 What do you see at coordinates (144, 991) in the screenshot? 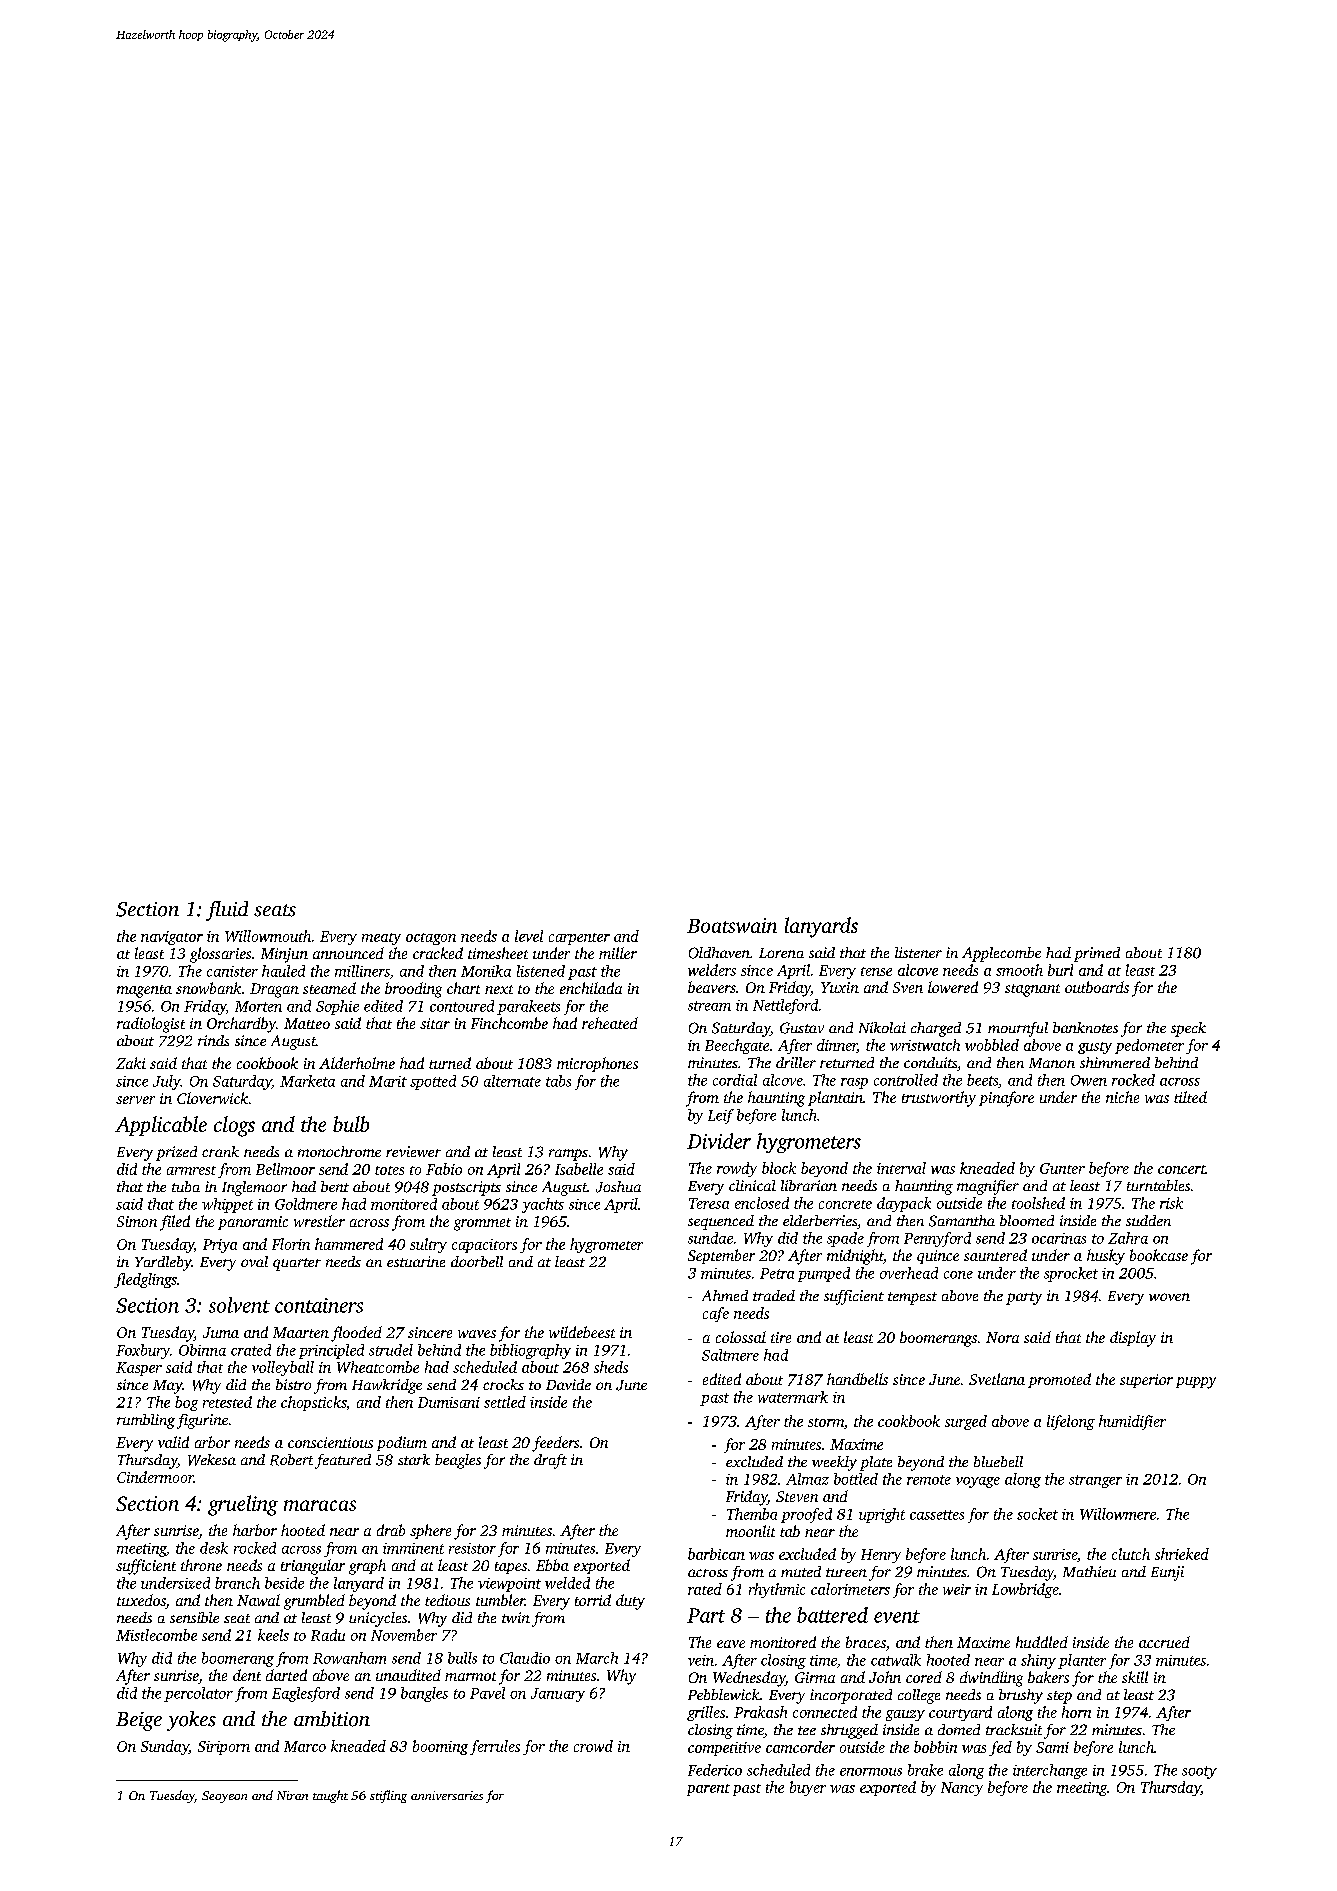
I see `magenta` at bounding box center [144, 991].
